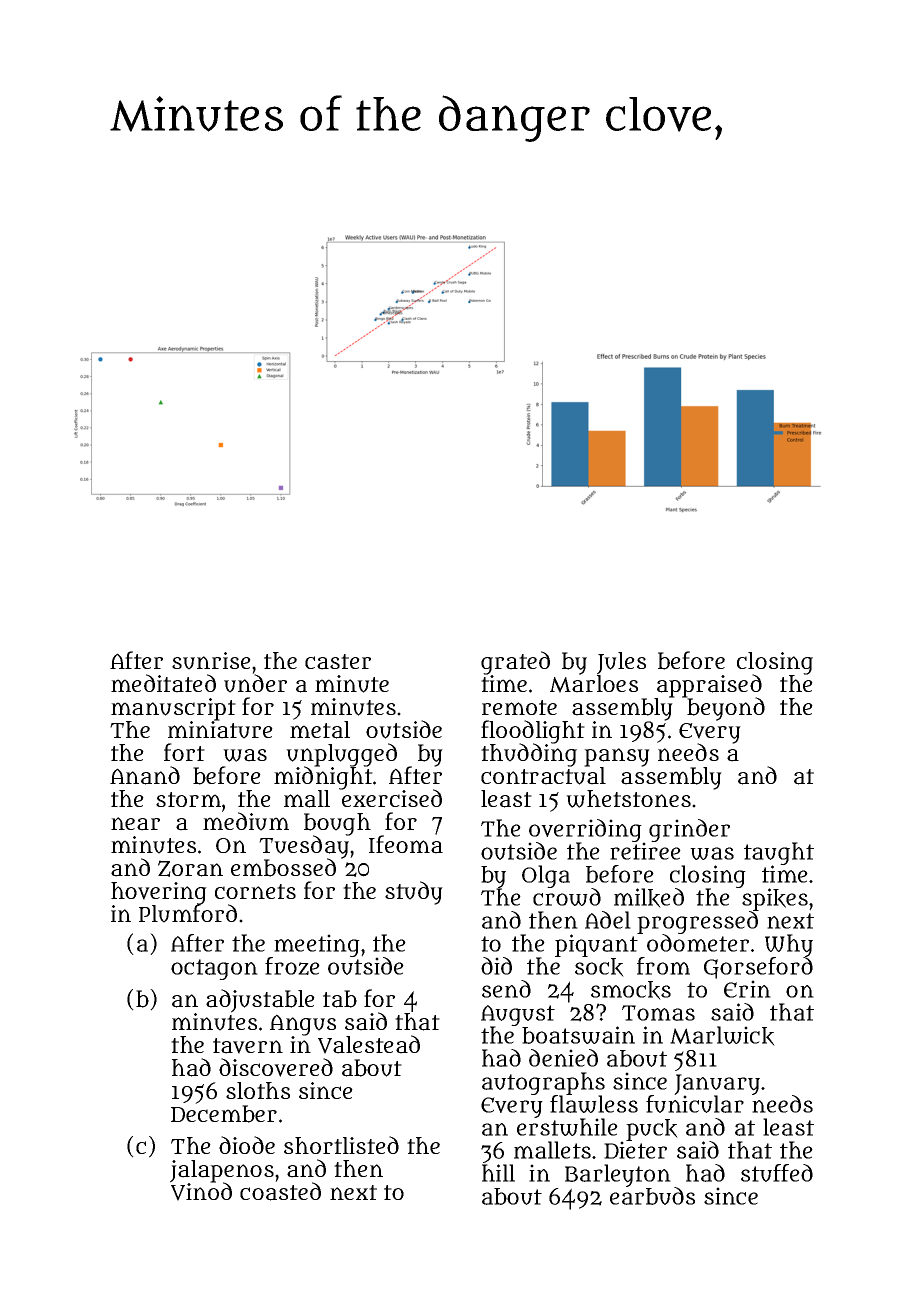 The width and height of the document is (924, 1311). I want to click on Plumford, so click(188, 914).
